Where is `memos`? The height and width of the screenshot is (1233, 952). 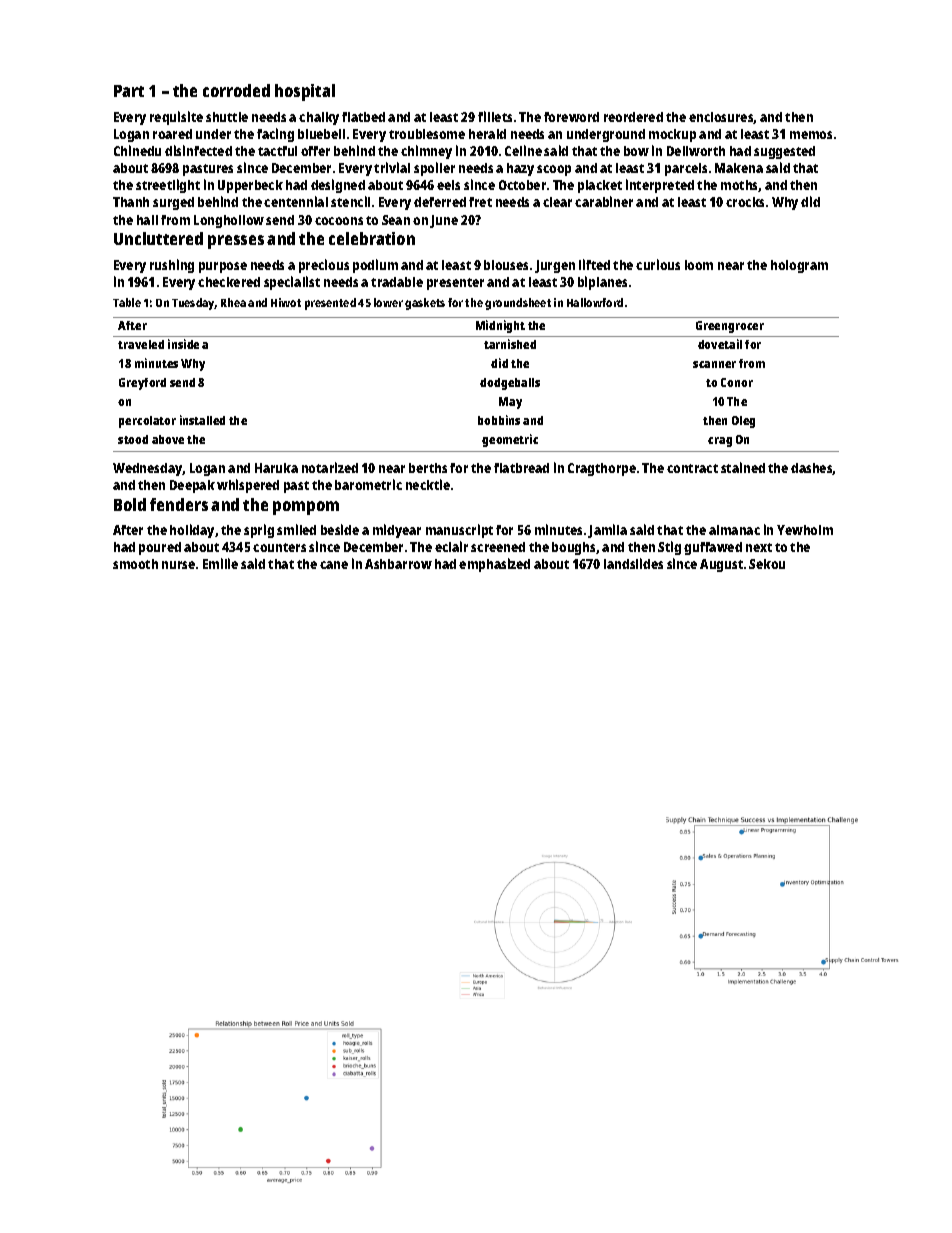 memos is located at coordinates (811, 135).
